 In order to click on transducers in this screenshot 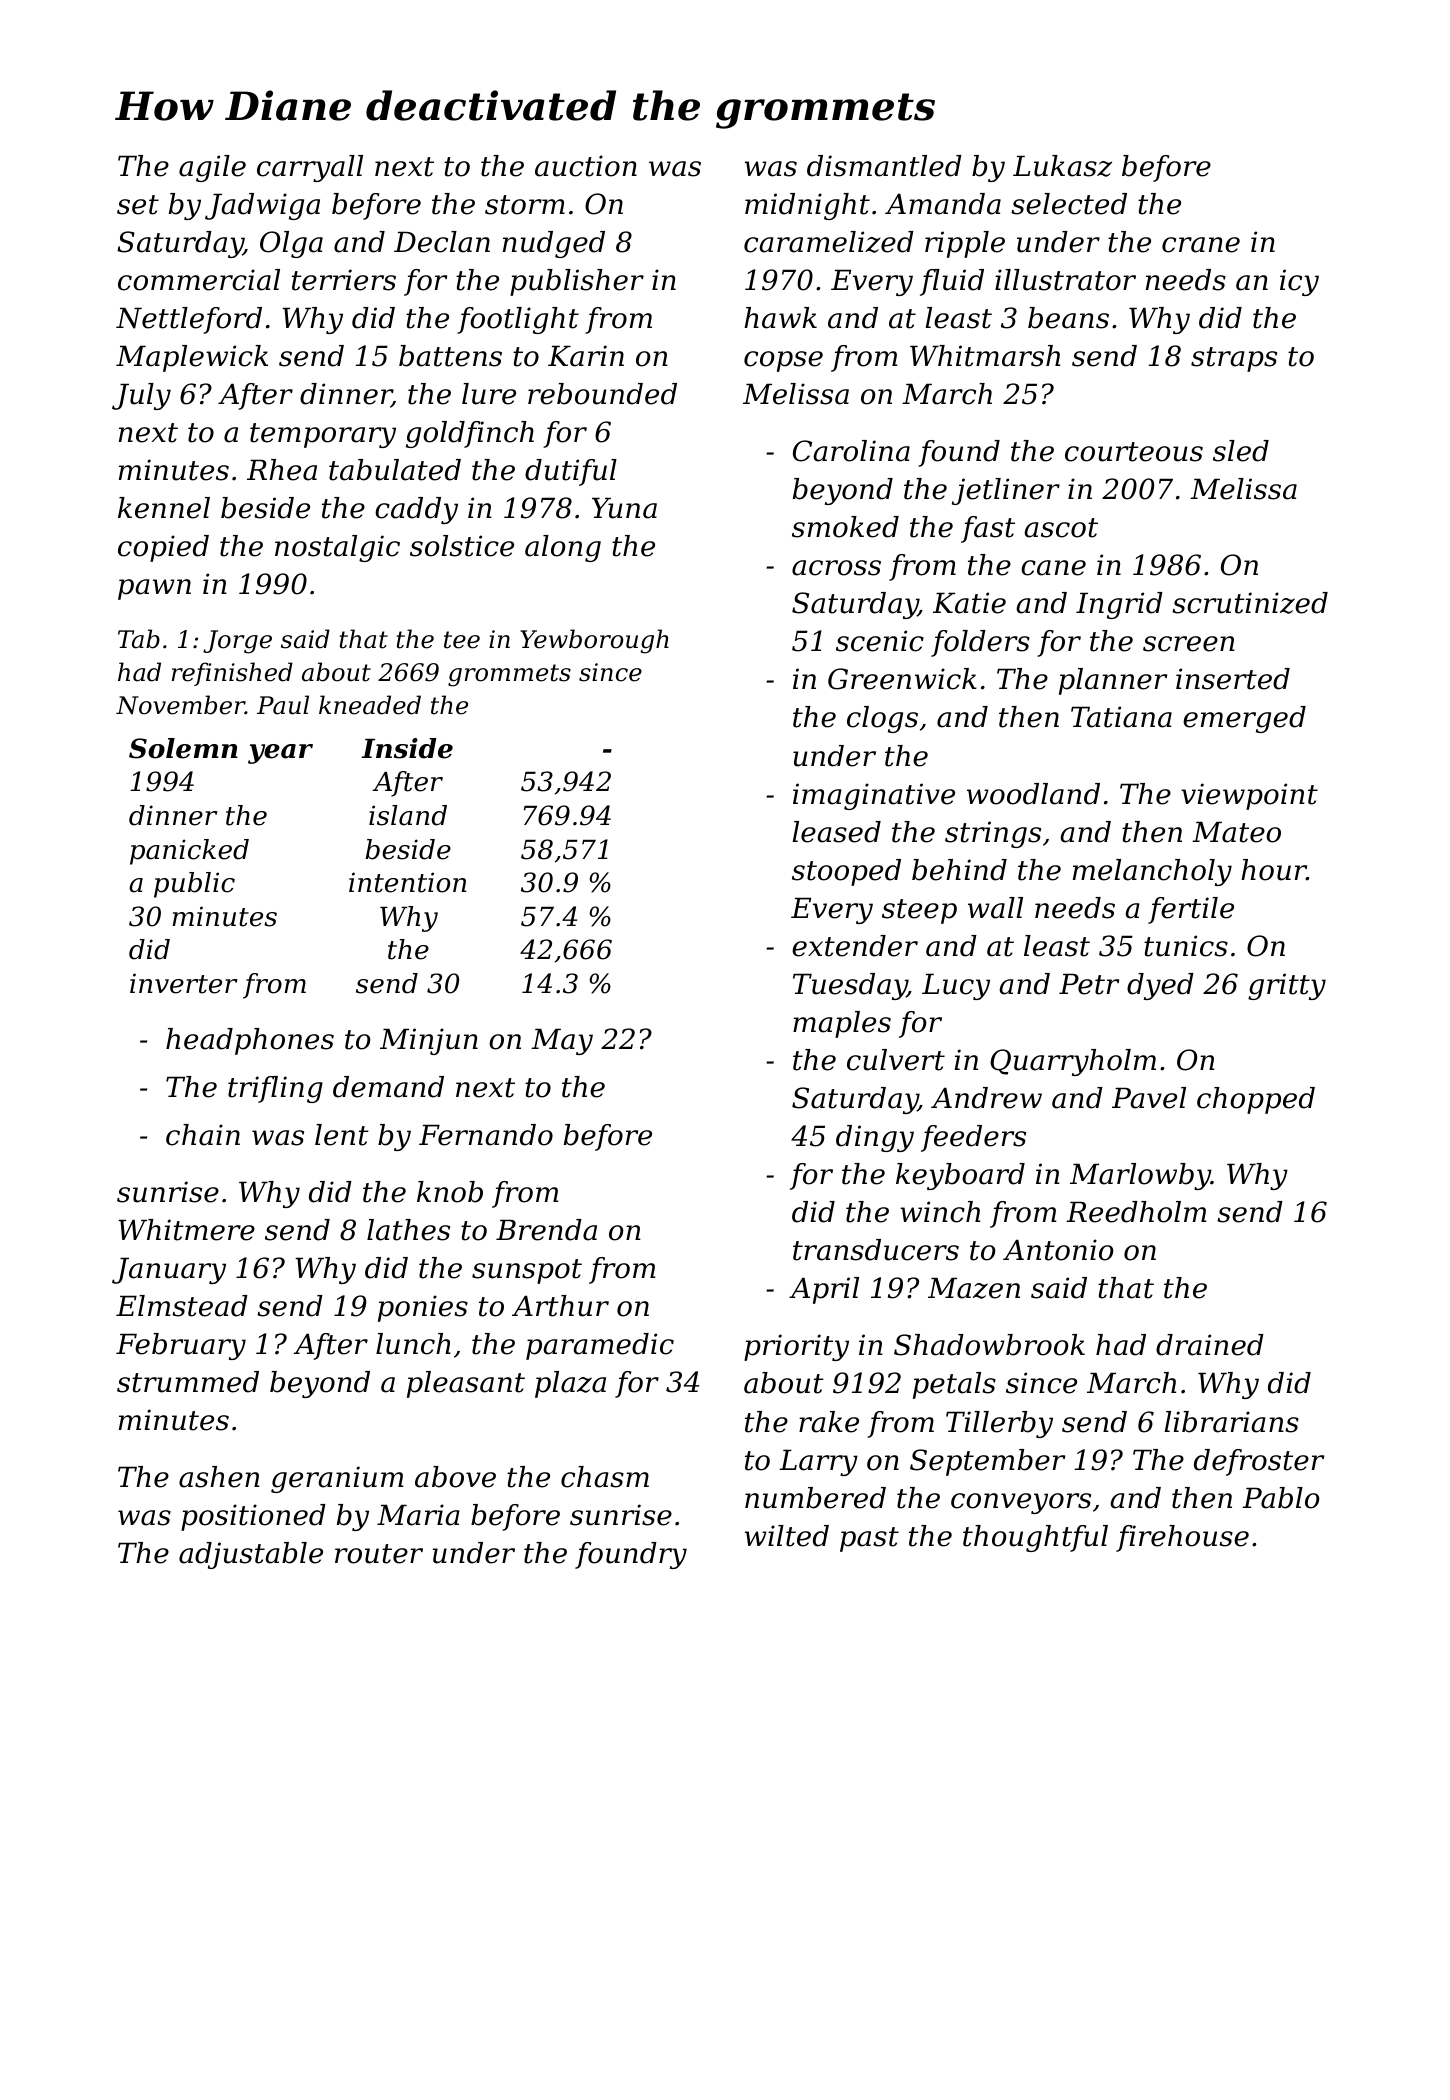, I will do `click(876, 1250)`.
